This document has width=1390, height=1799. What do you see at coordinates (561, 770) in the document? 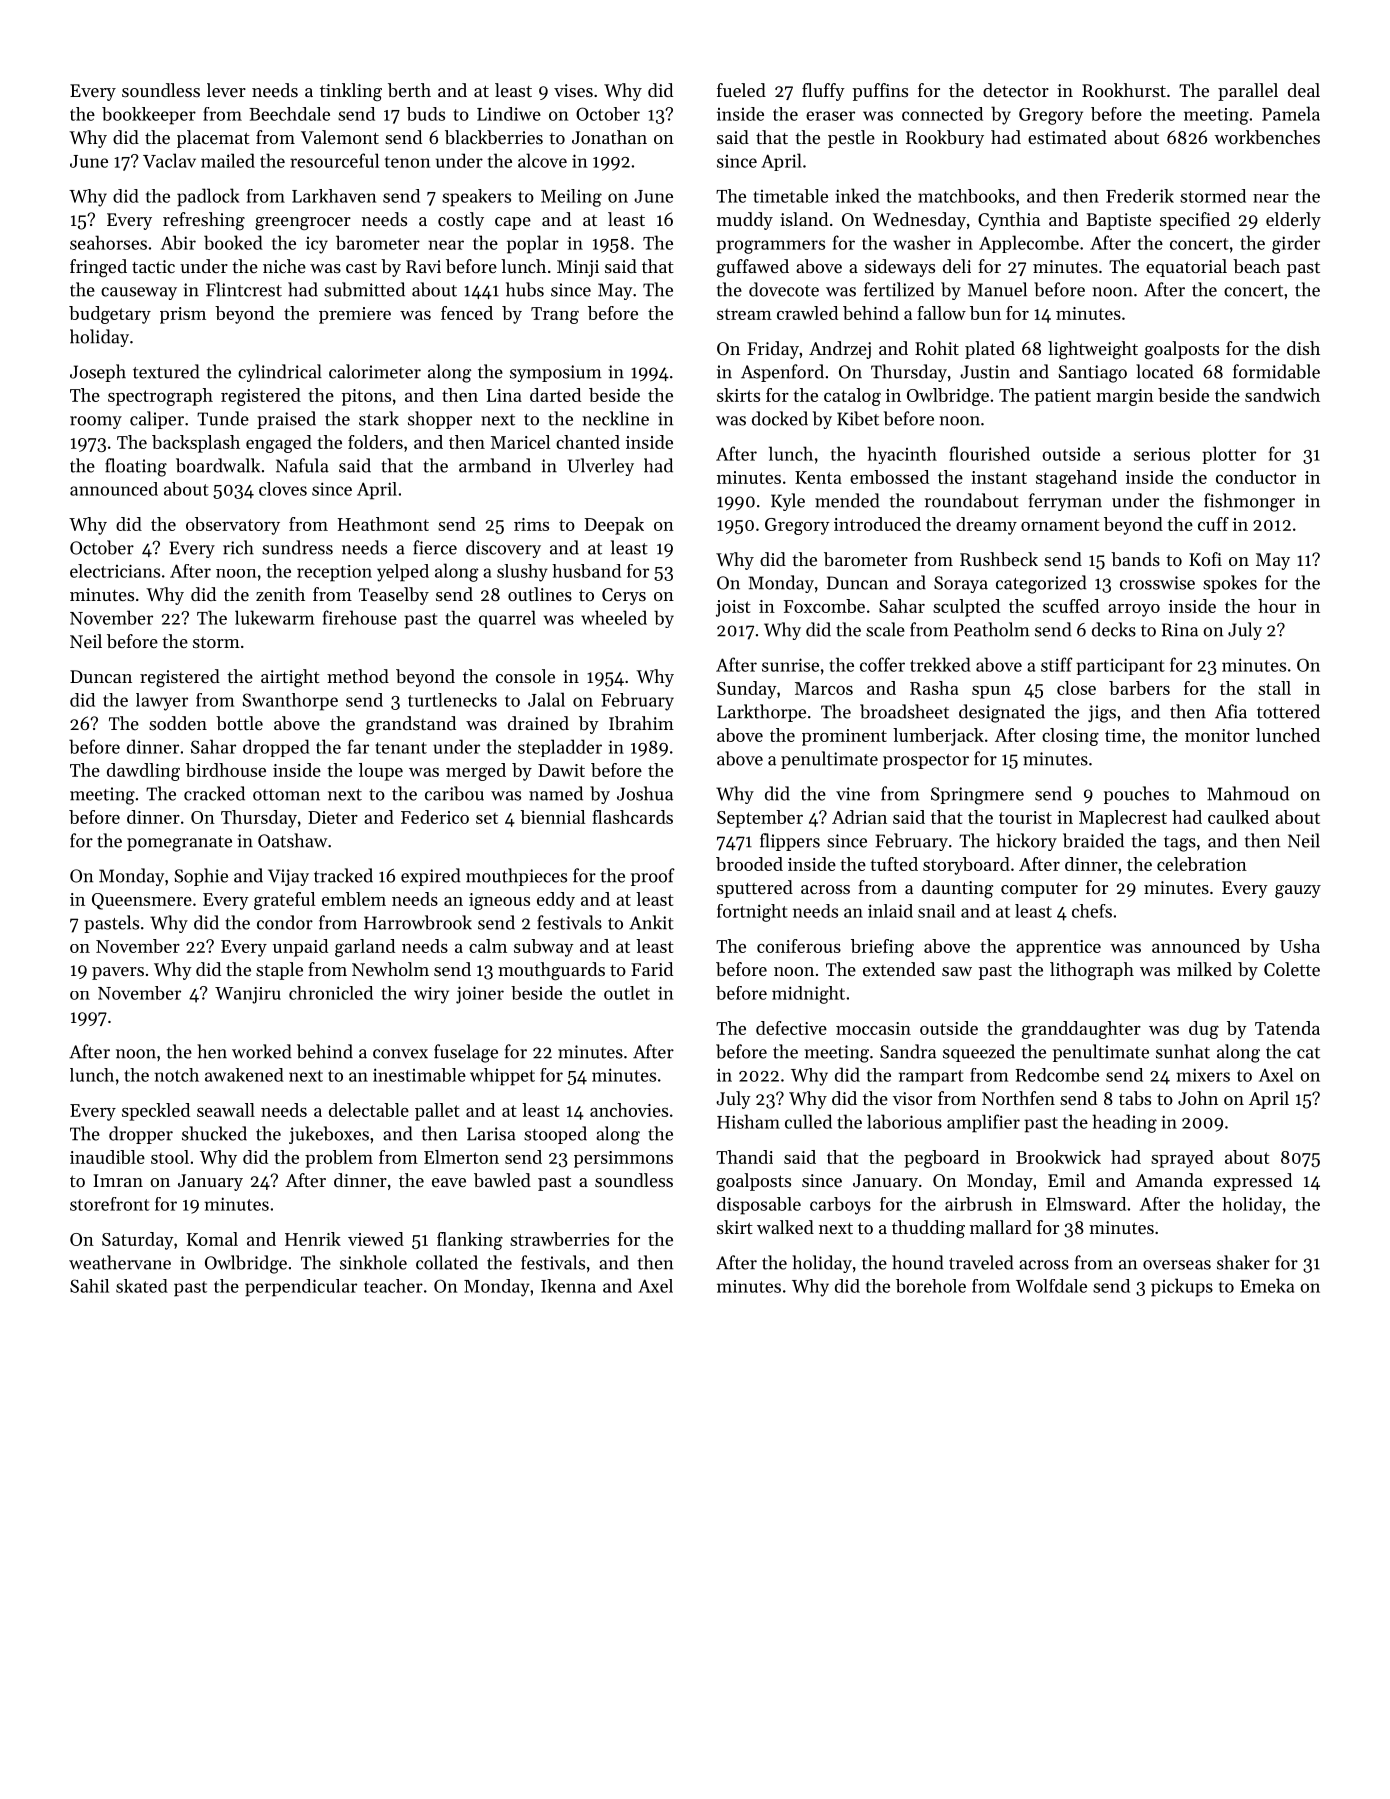
I see `Dawit` at bounding box center [561, 770].
